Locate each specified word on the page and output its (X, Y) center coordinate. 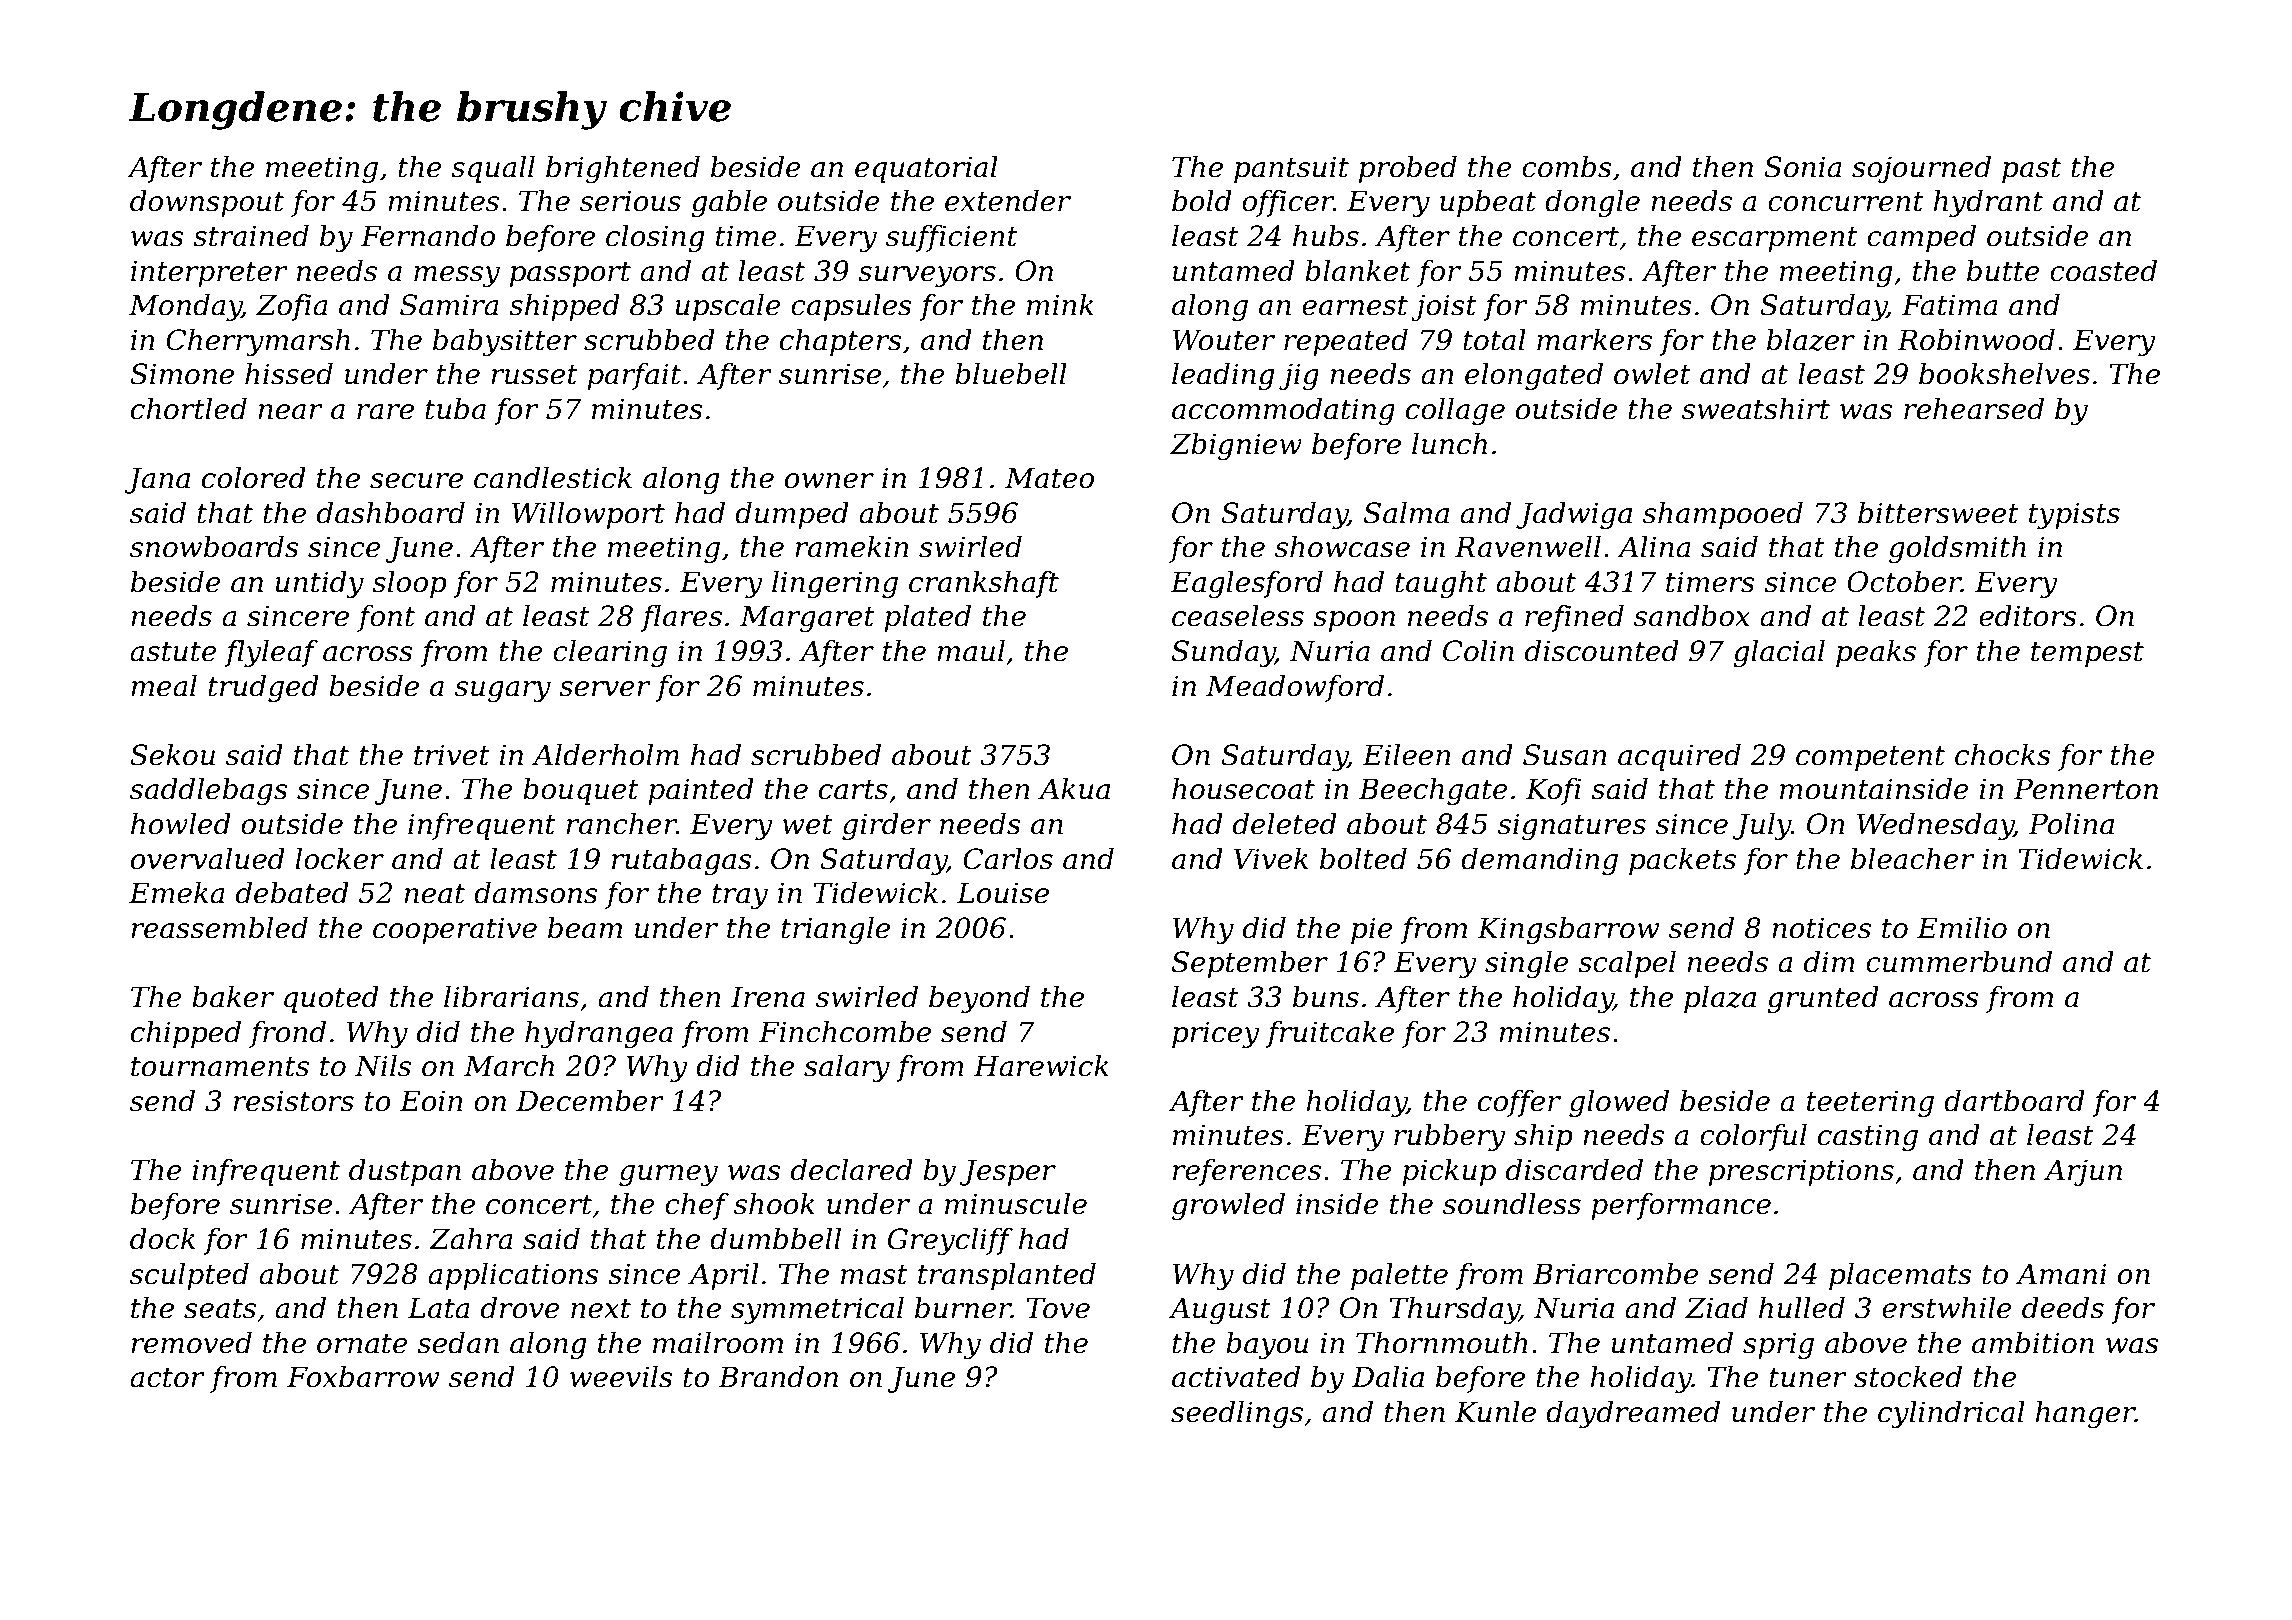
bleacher (1913, 859)
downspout (207, 203)
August (1220, 1310)
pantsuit (1291, 169)
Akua (1074, 789)
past (2031, 170)
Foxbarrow (363, 1377)
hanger (2085, 1414)
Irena (768, 997)
